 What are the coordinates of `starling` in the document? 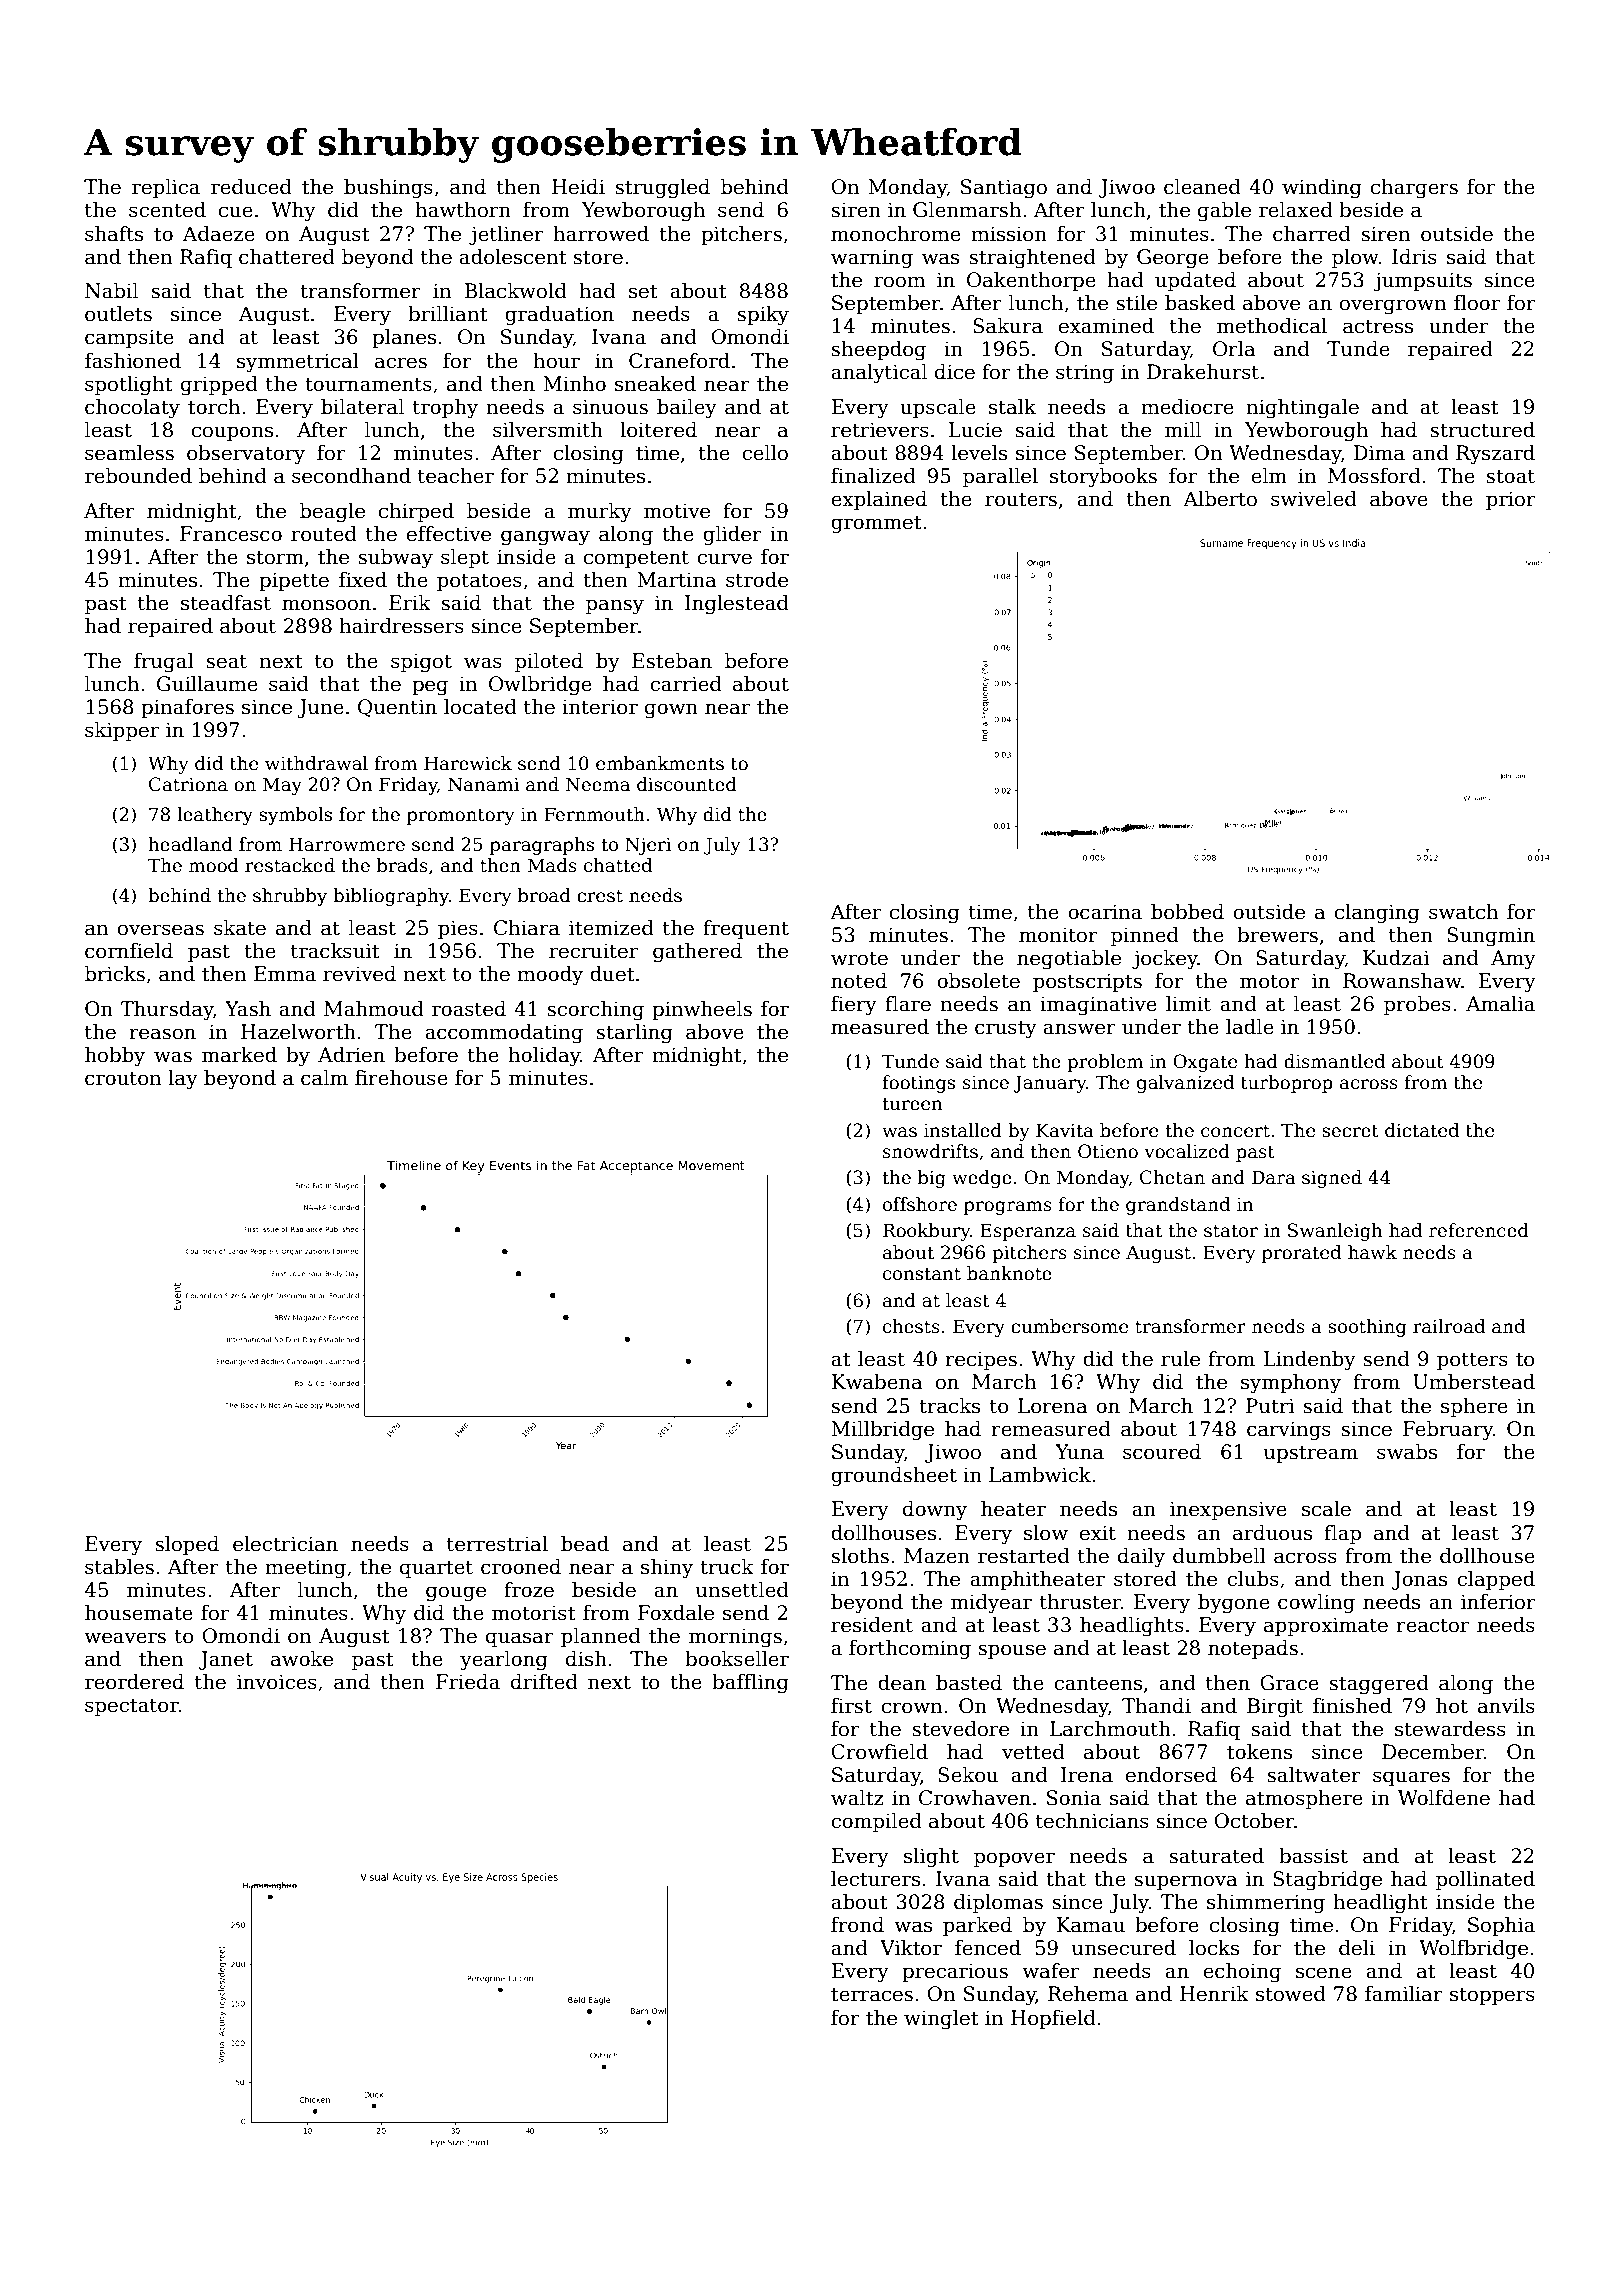 It's located at (634, 1034).
